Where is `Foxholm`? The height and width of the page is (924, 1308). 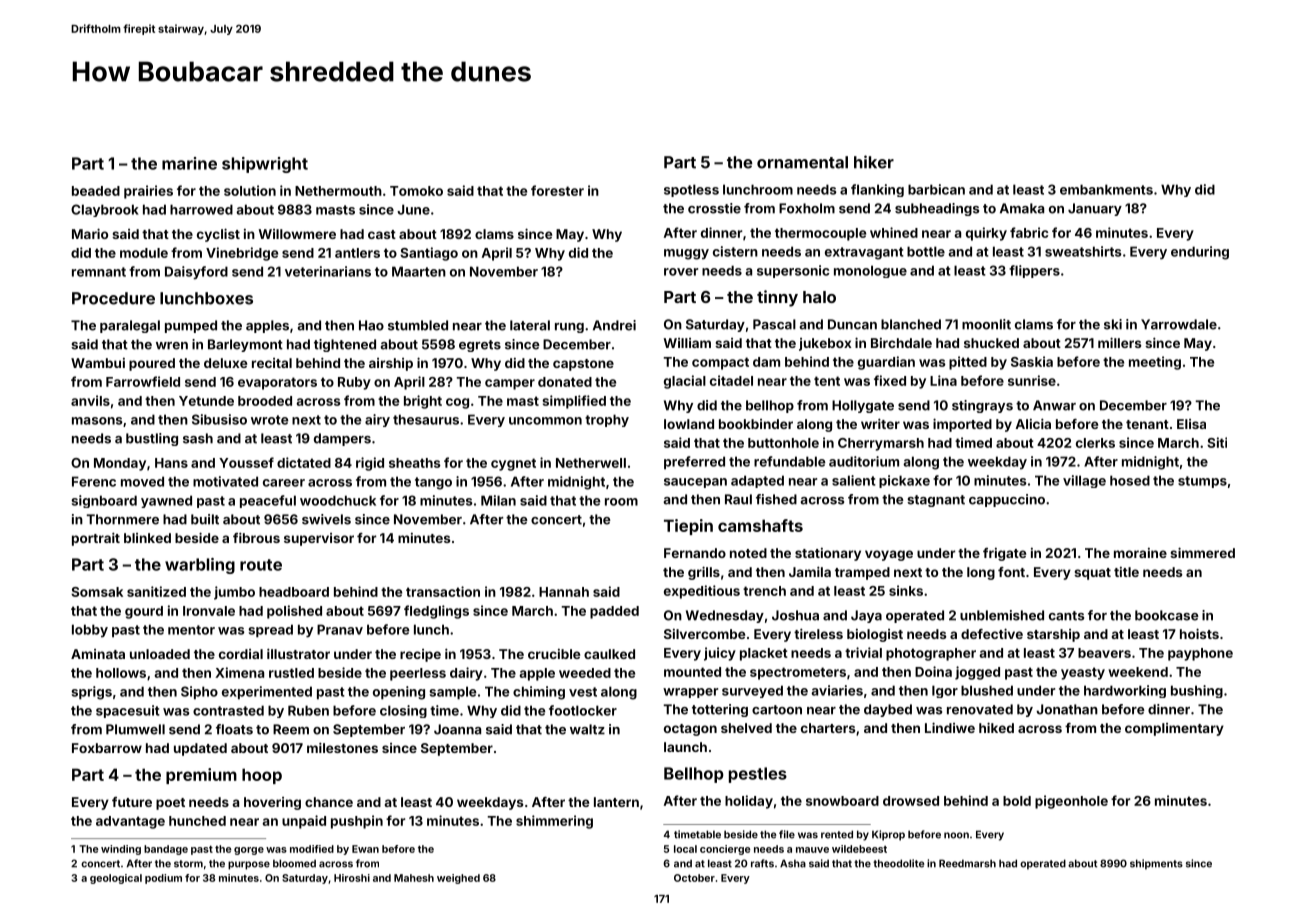 Foxholm is located at coordinates (807, 208).
